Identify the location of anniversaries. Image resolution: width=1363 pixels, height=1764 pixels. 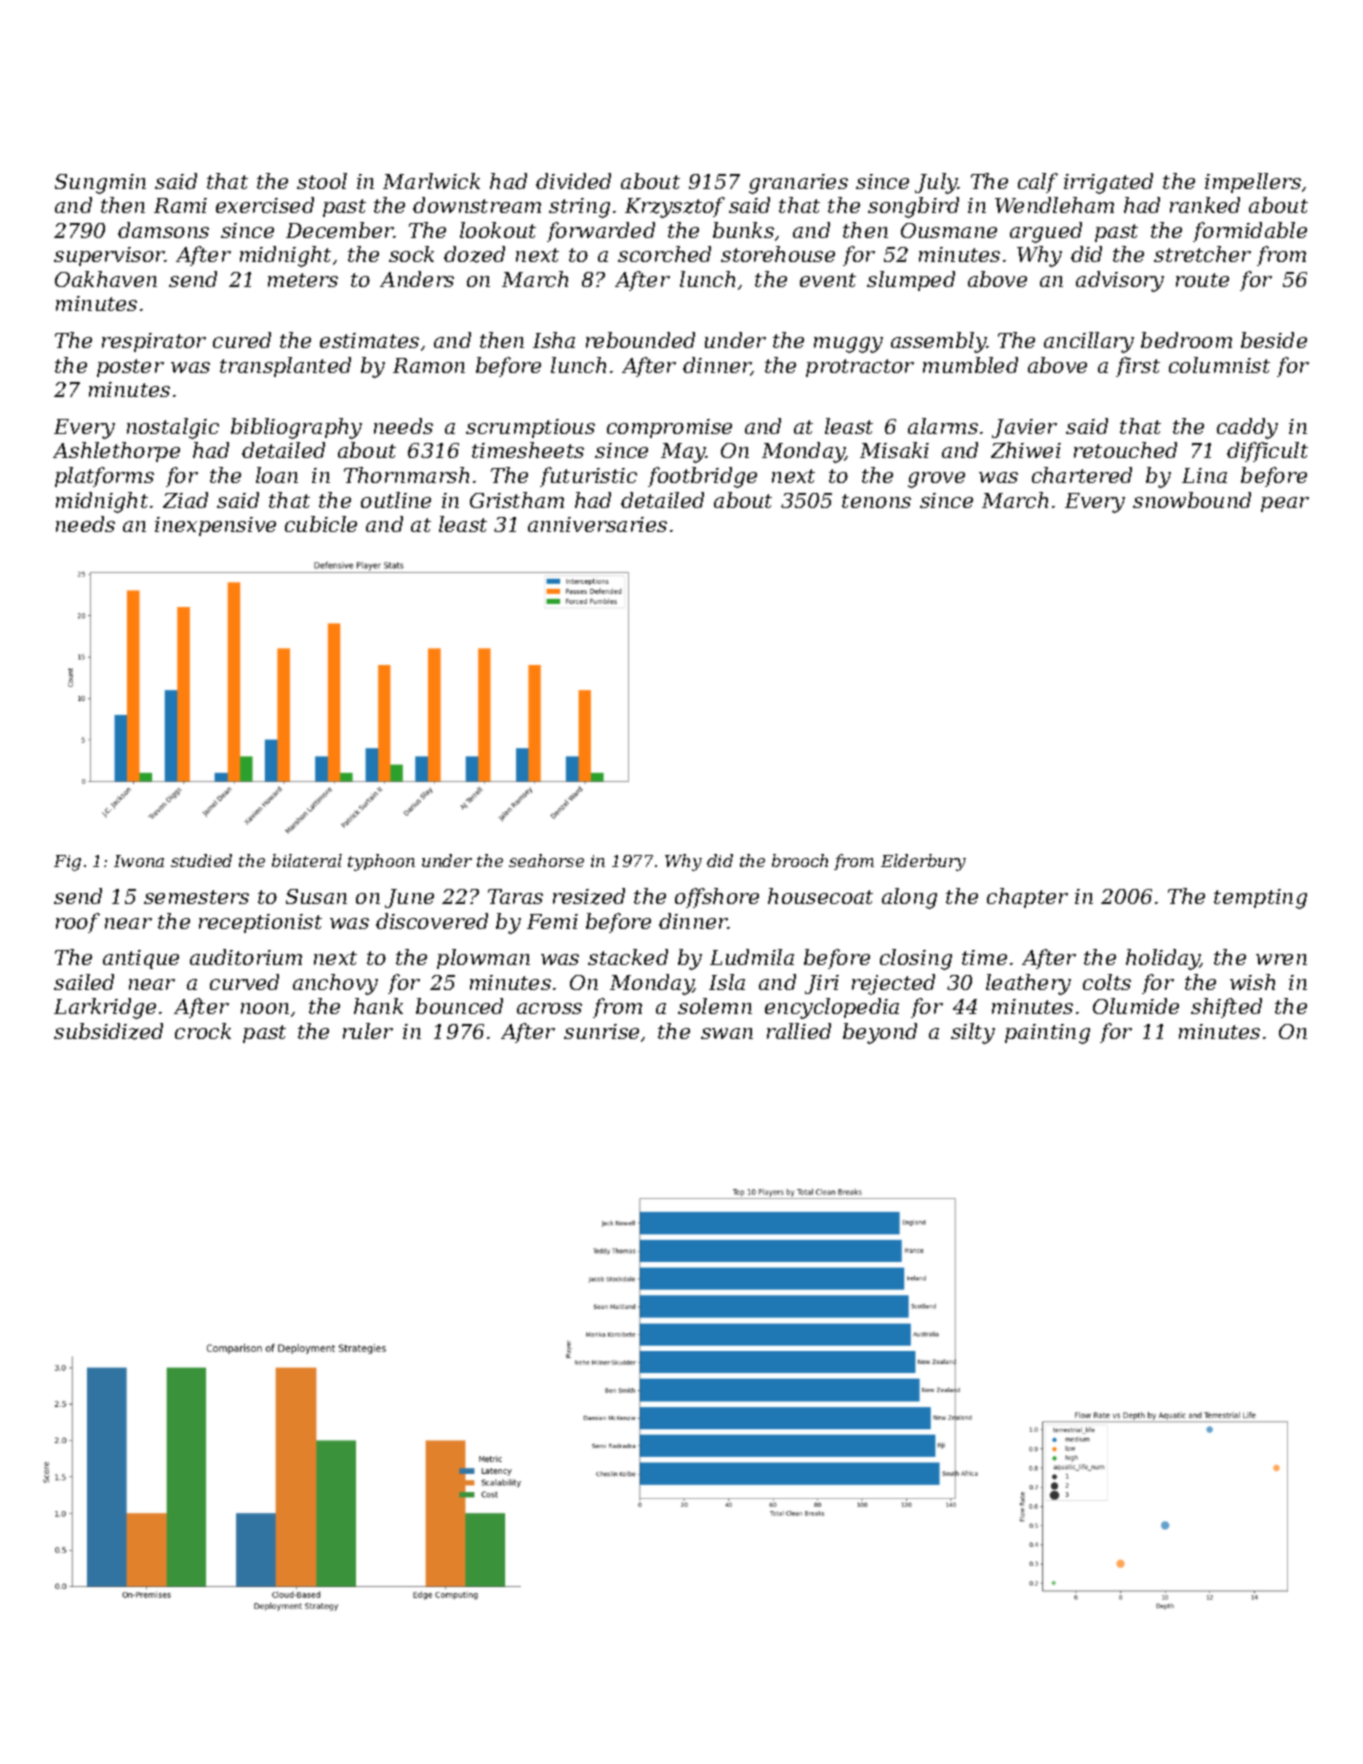
(597, 524).
